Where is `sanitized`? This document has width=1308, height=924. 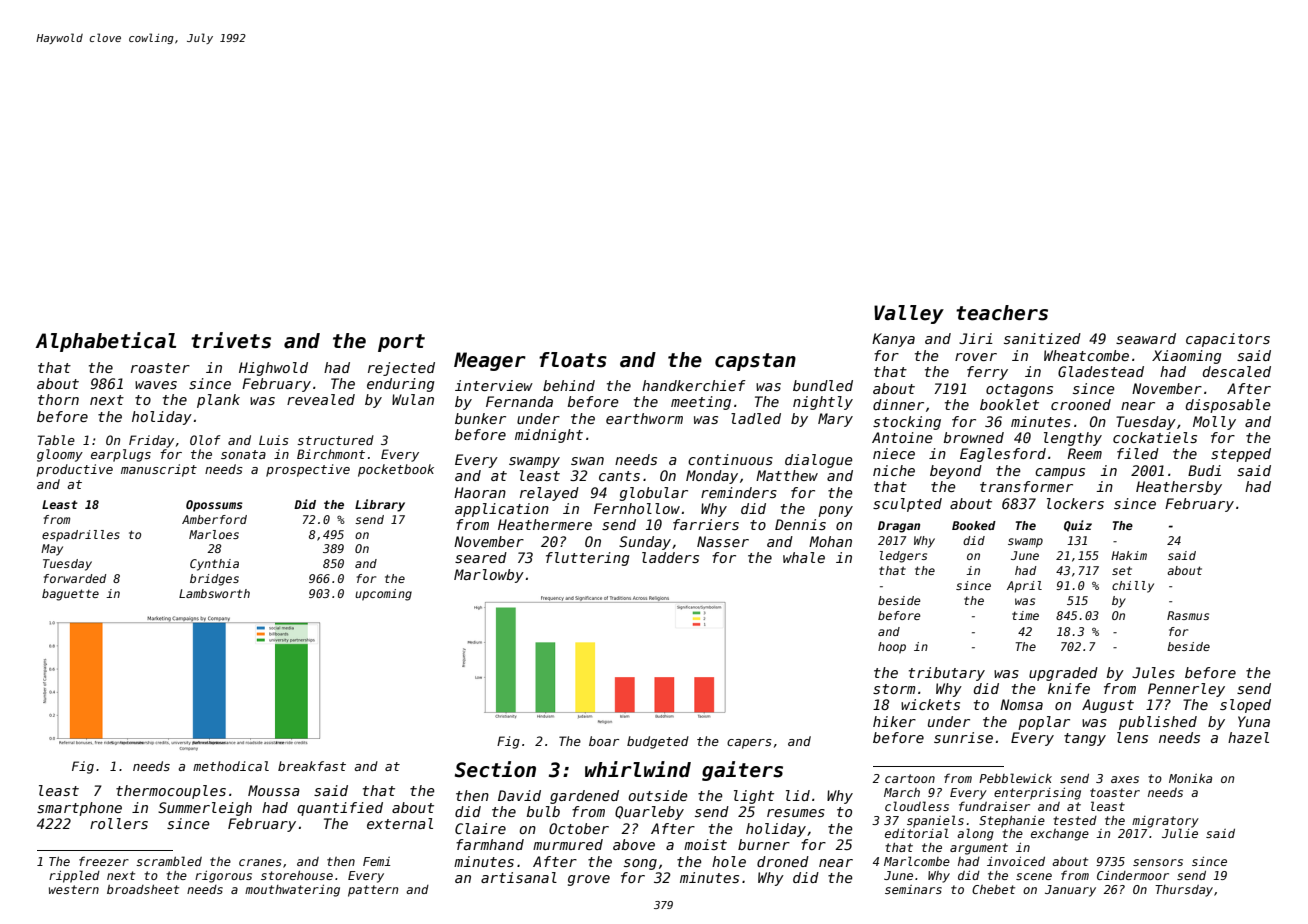
sanitized is located at coordinates (1042, 338).
